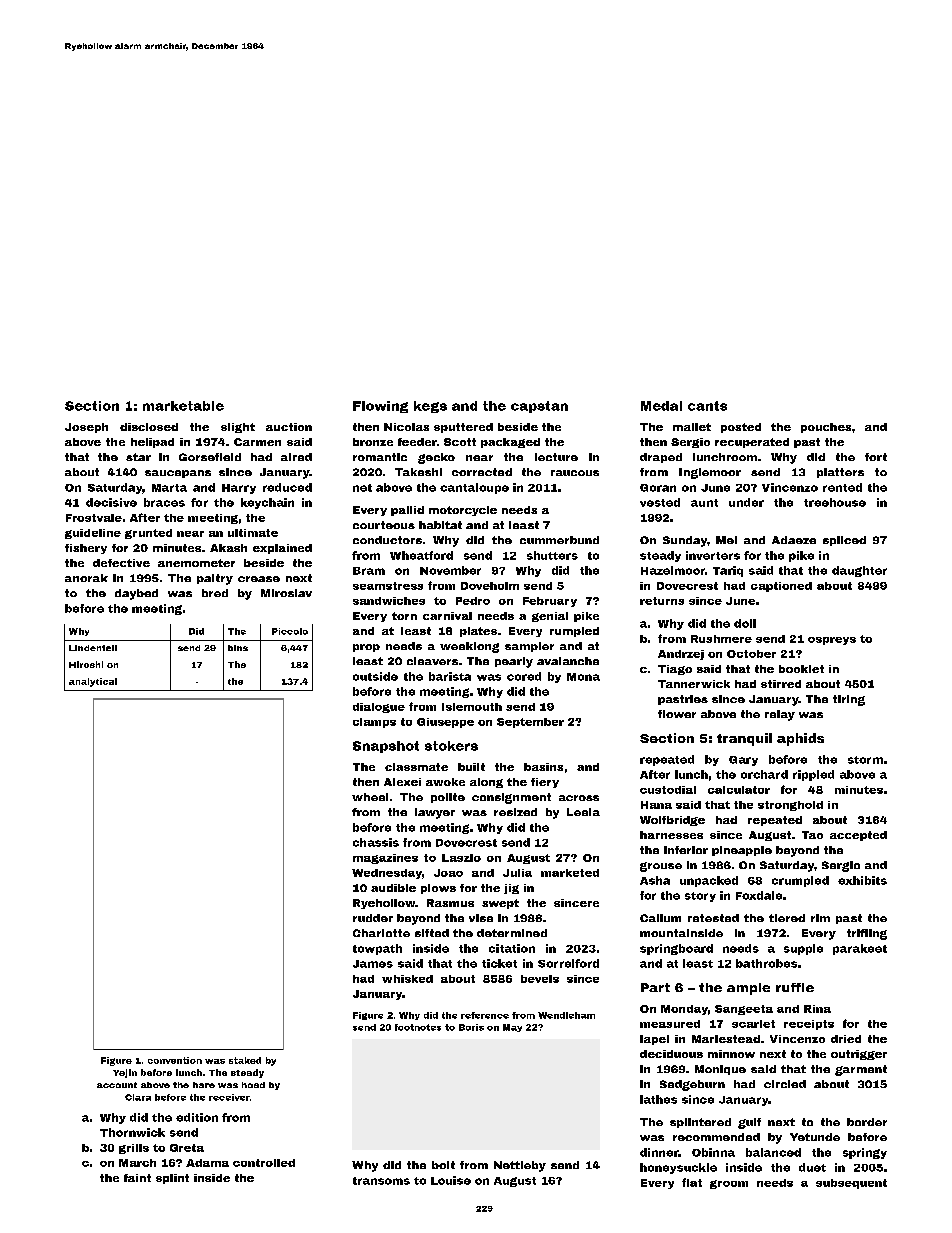 This screenshot has width=952, height=1233. What do you see at coordinates (380, 457) in the screenshot?
I see `romantic` at bounding box center [380, 457].
